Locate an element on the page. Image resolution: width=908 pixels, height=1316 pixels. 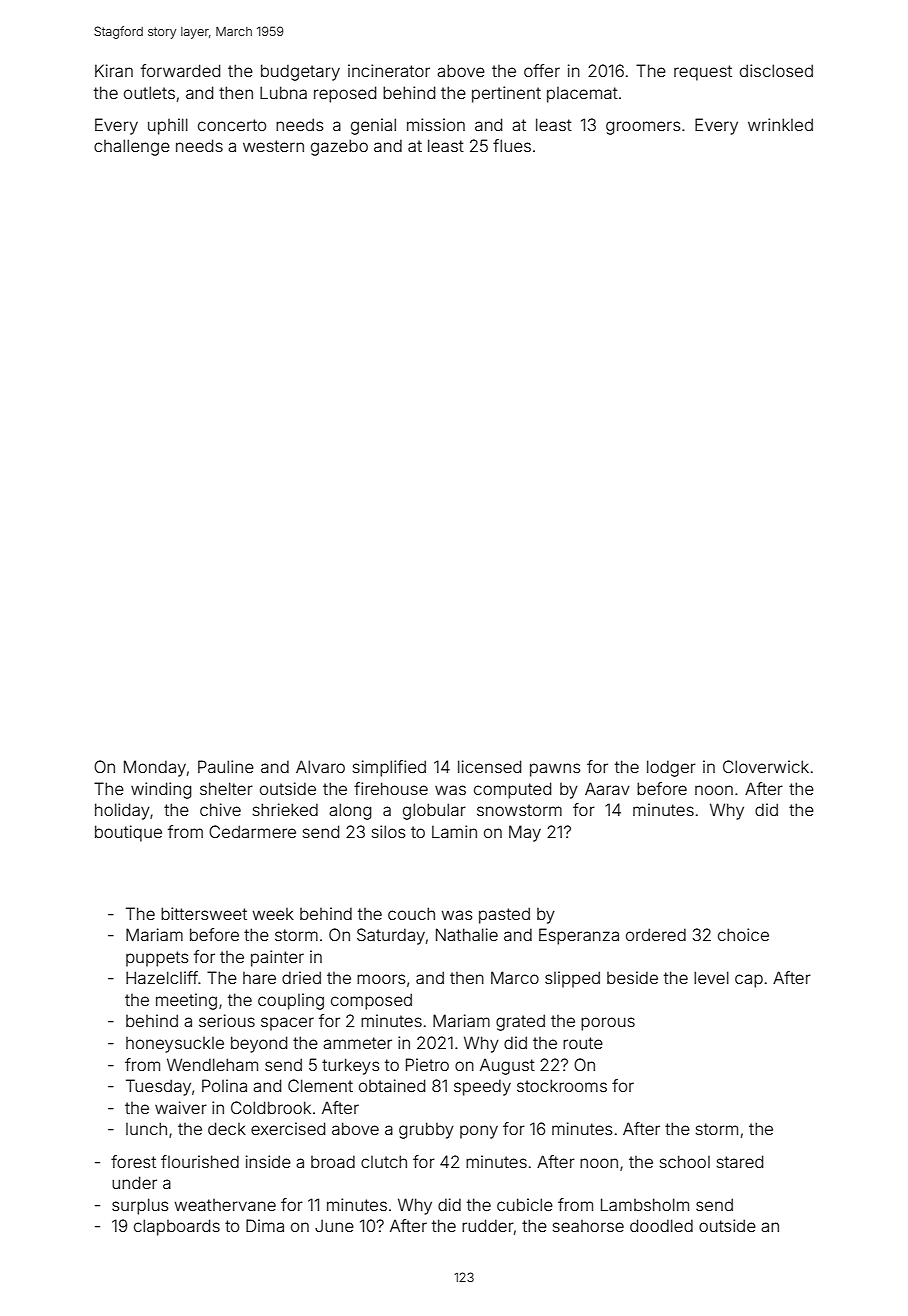
surplus is located at coordinates (140, 1206).
